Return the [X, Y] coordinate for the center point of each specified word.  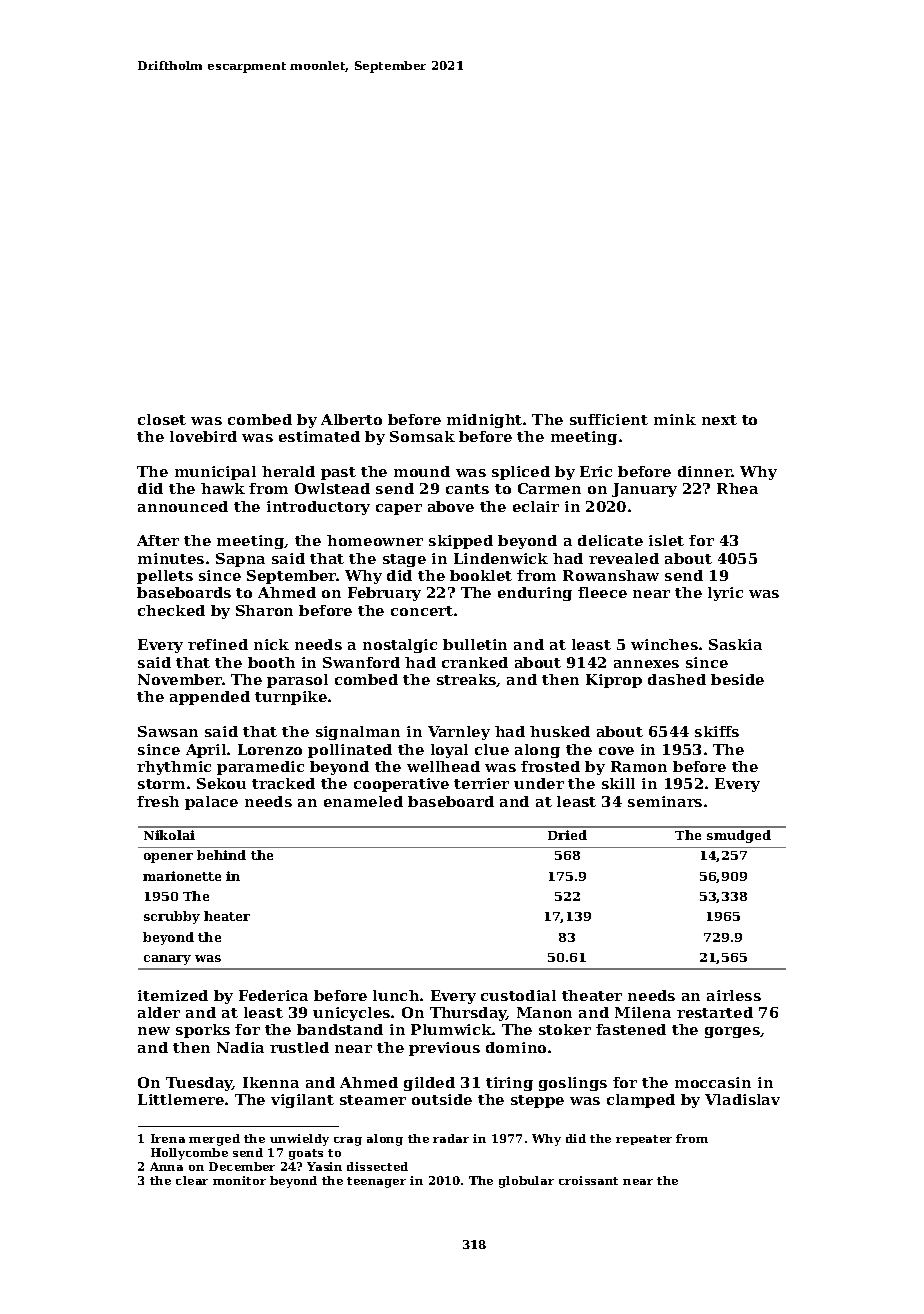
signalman [358, 733]
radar [451, 1138]
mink [675, 419]
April [206, 751]
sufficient [609, 419]
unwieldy [299, 1140]
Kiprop [614, 681]
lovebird [203, 436]
